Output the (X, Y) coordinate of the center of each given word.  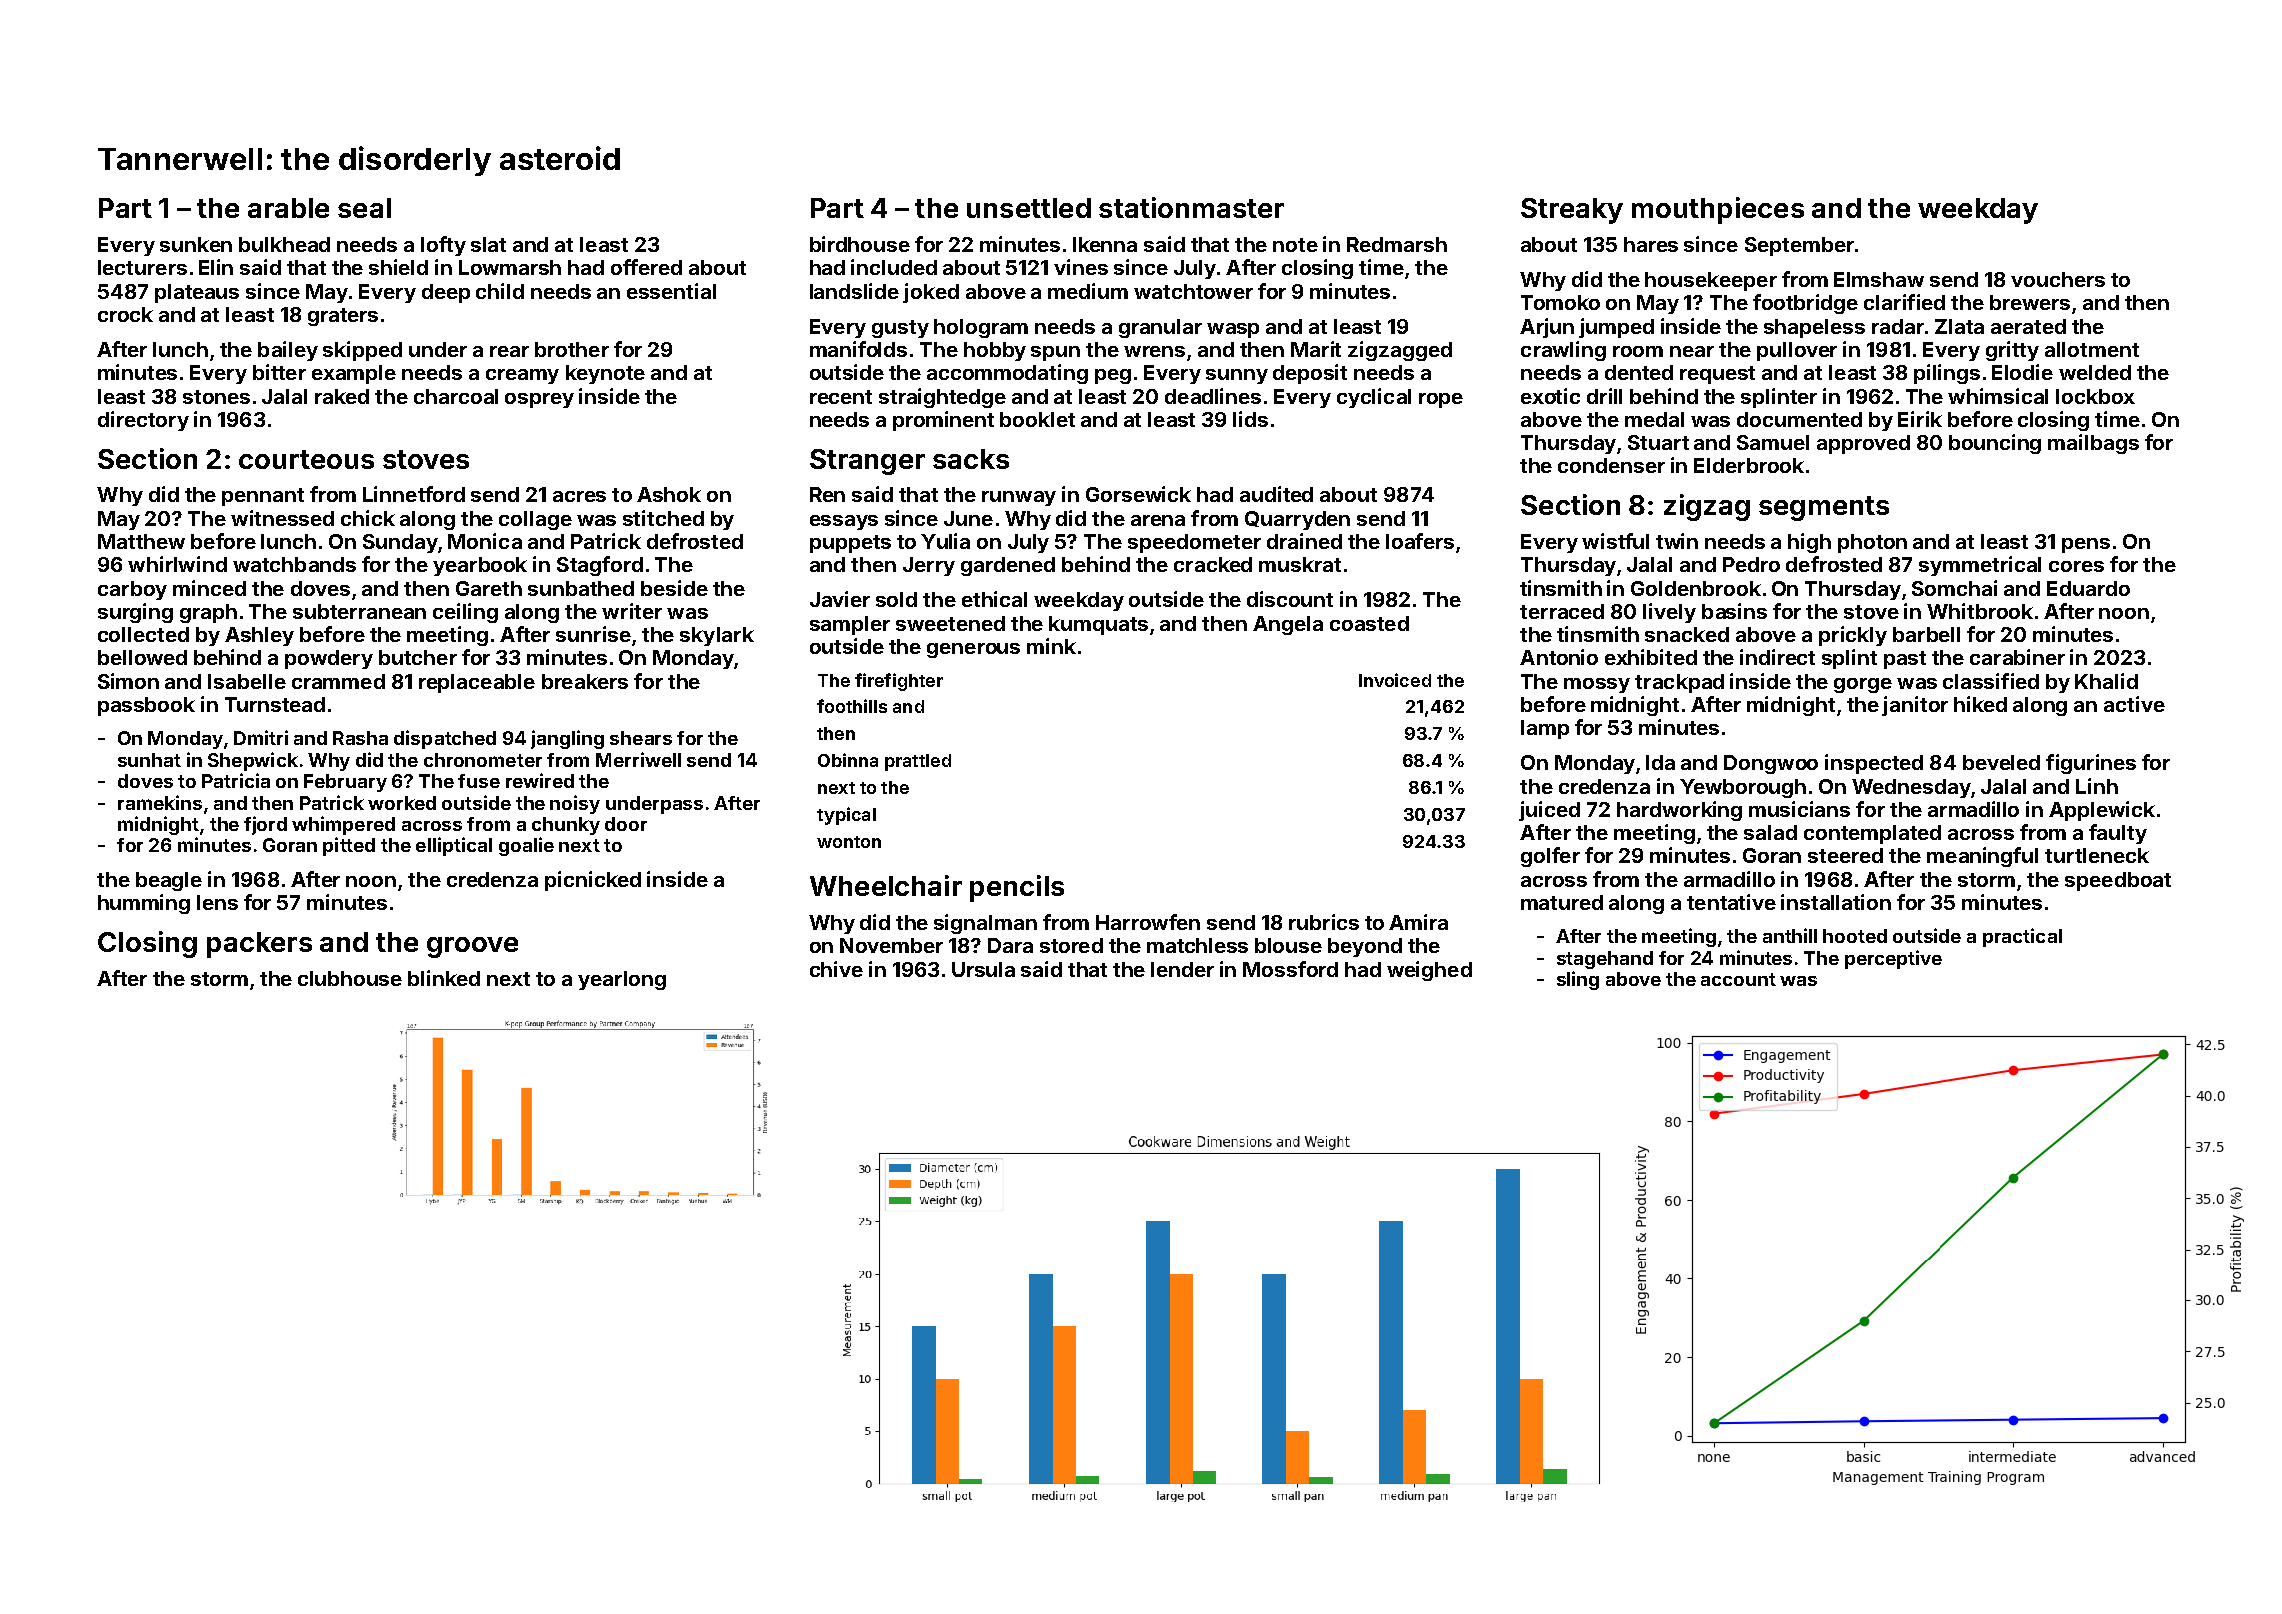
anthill (1790, 935)
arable (288, 208)
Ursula (983, 969)
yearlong (622, 980)
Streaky (1572, 211)
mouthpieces (1718, 210)
